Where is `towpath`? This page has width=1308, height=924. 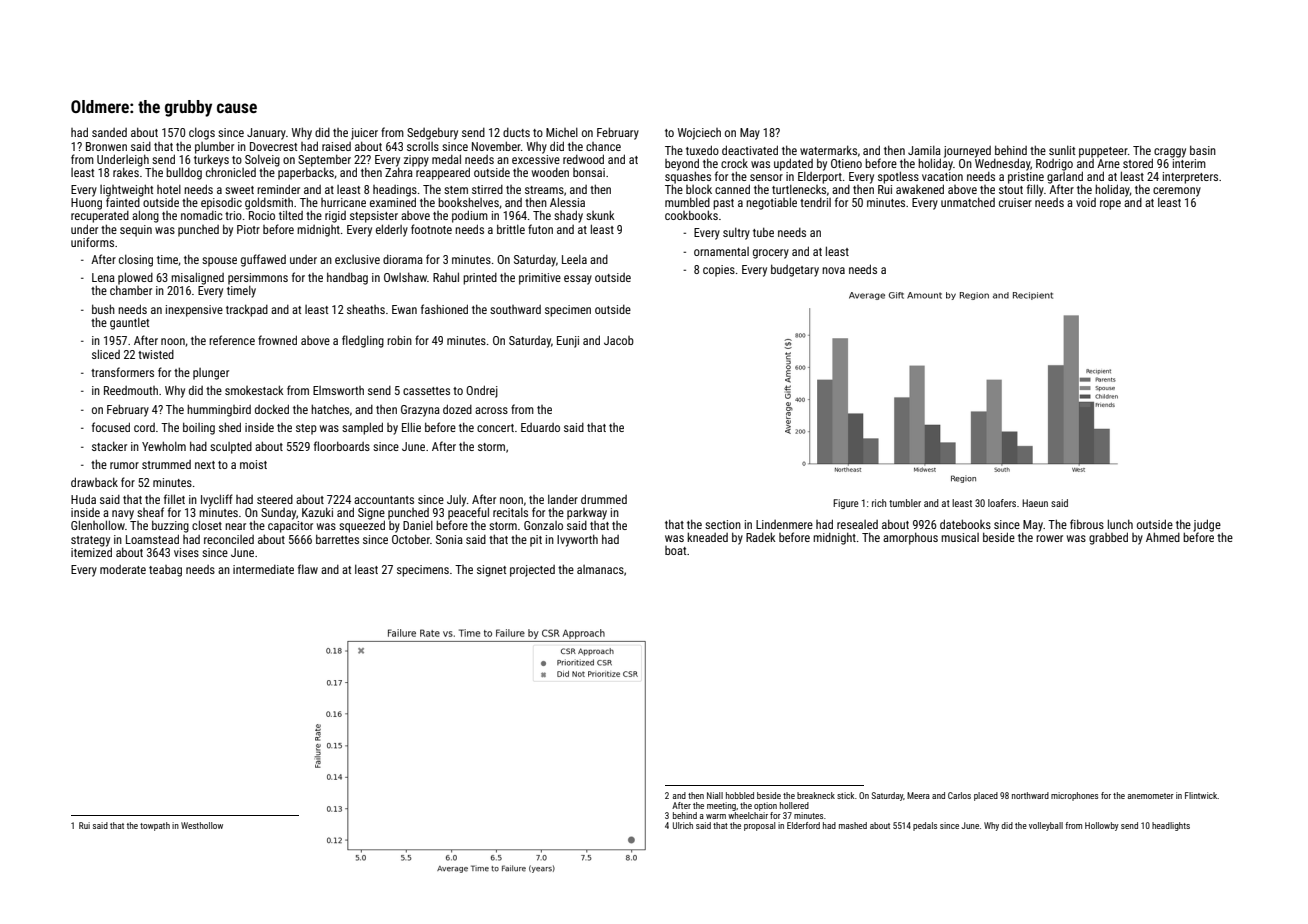
towpath is located at coordinates (155, 826).
